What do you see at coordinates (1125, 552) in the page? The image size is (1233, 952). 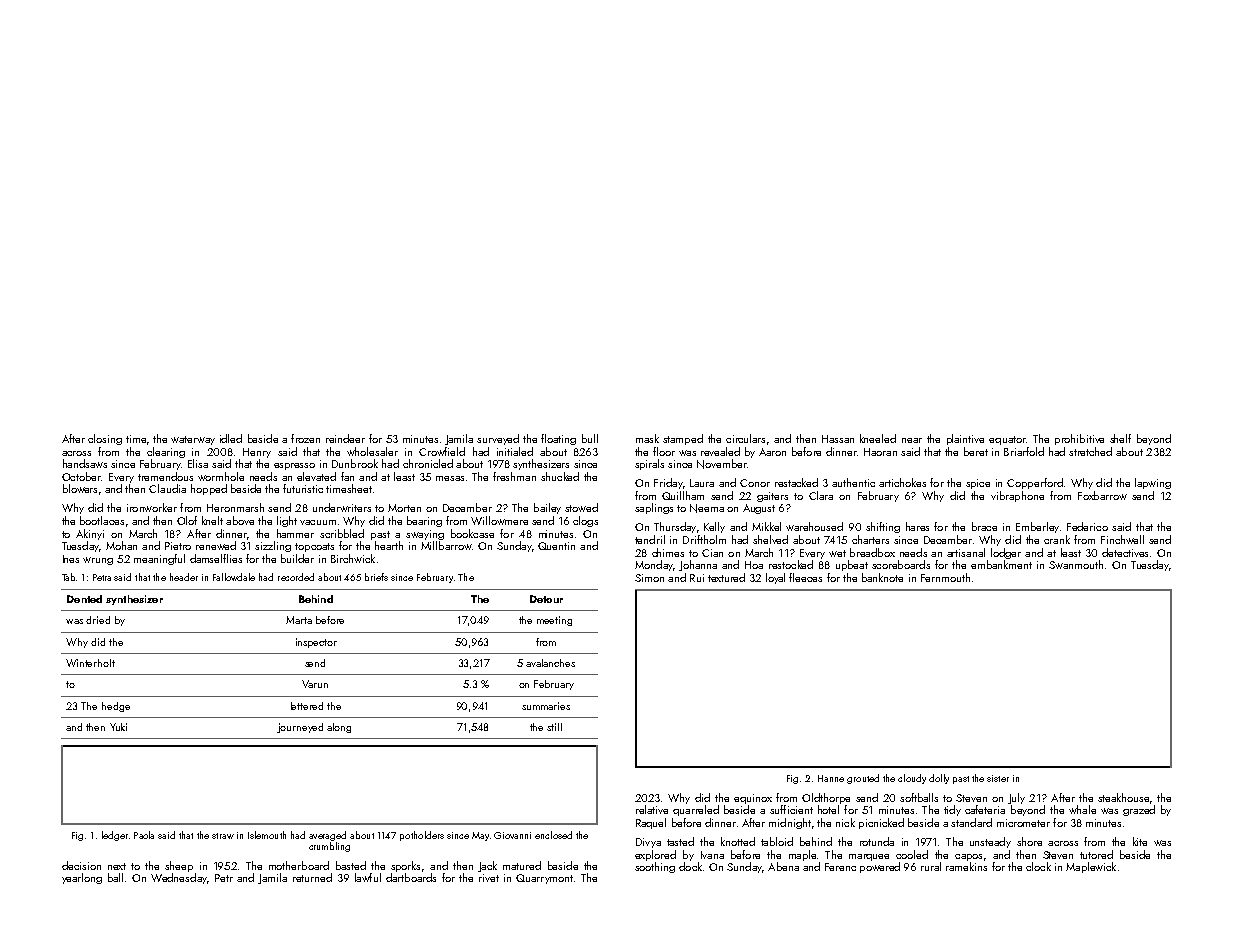 I see `detectives` at bounding box center [1125, 552].
